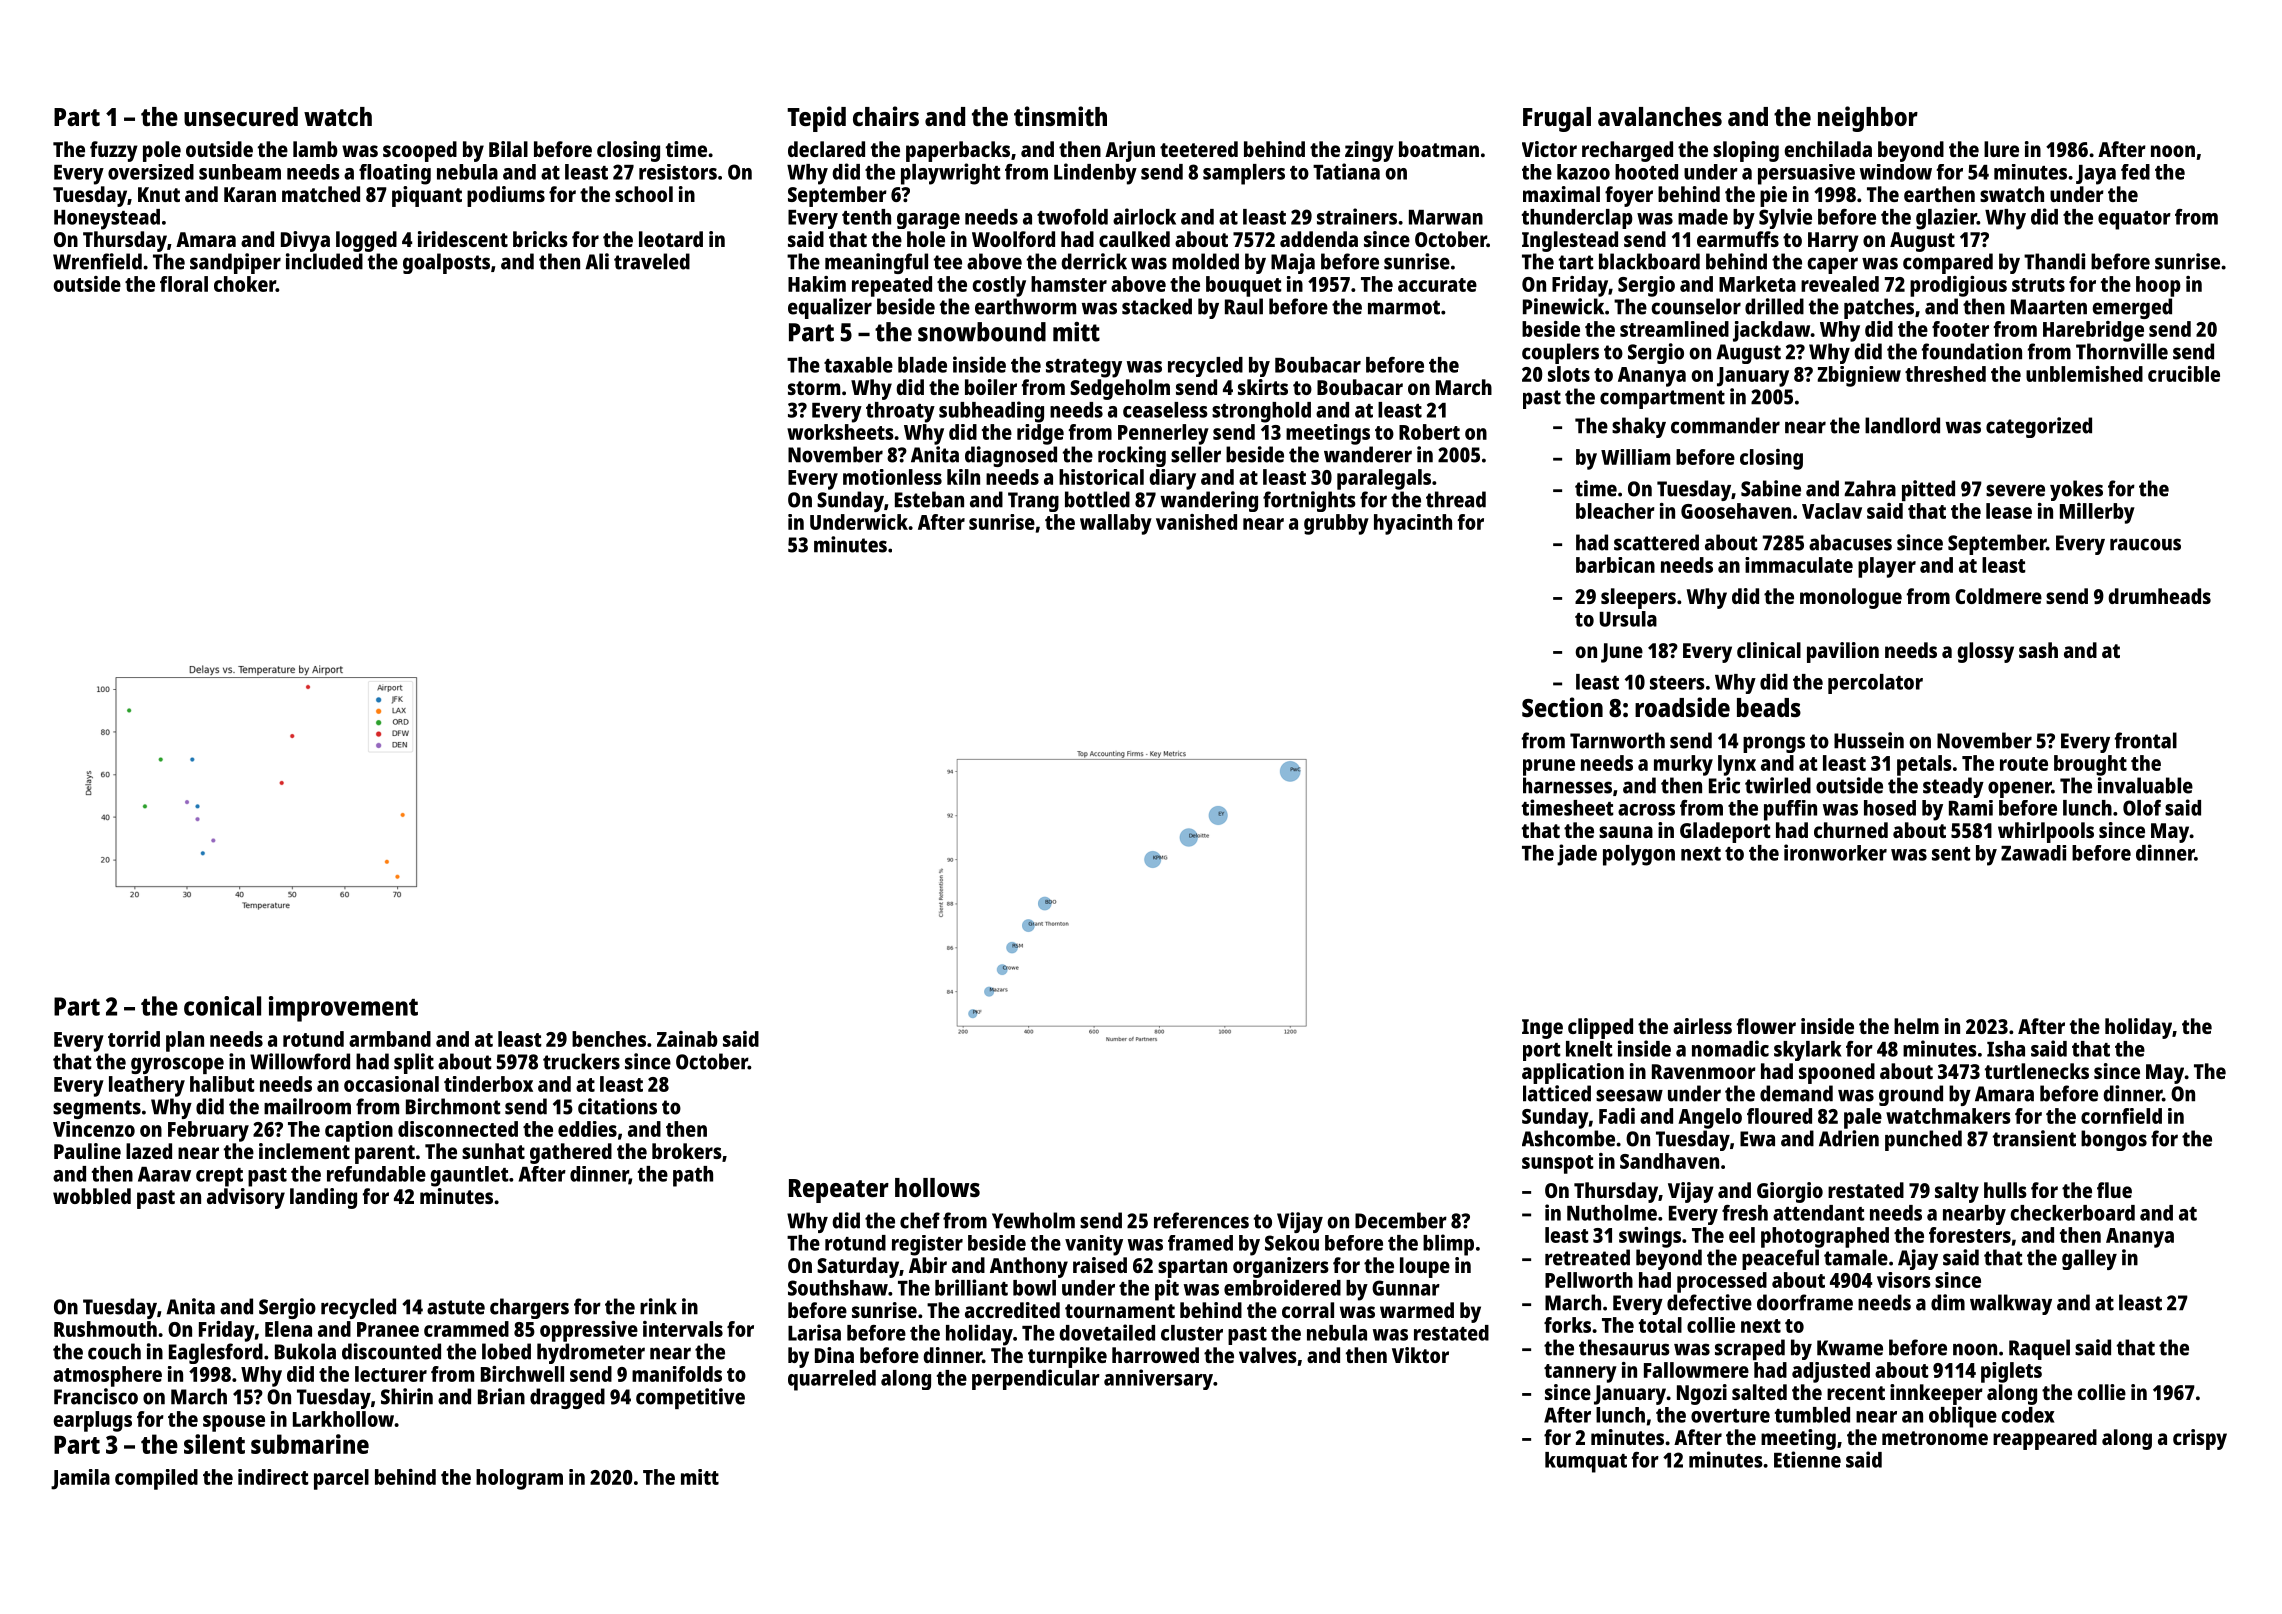  Describe the element at coordinates (105, 1329) in the screenshot. I see `Rushmouth` at that location.
